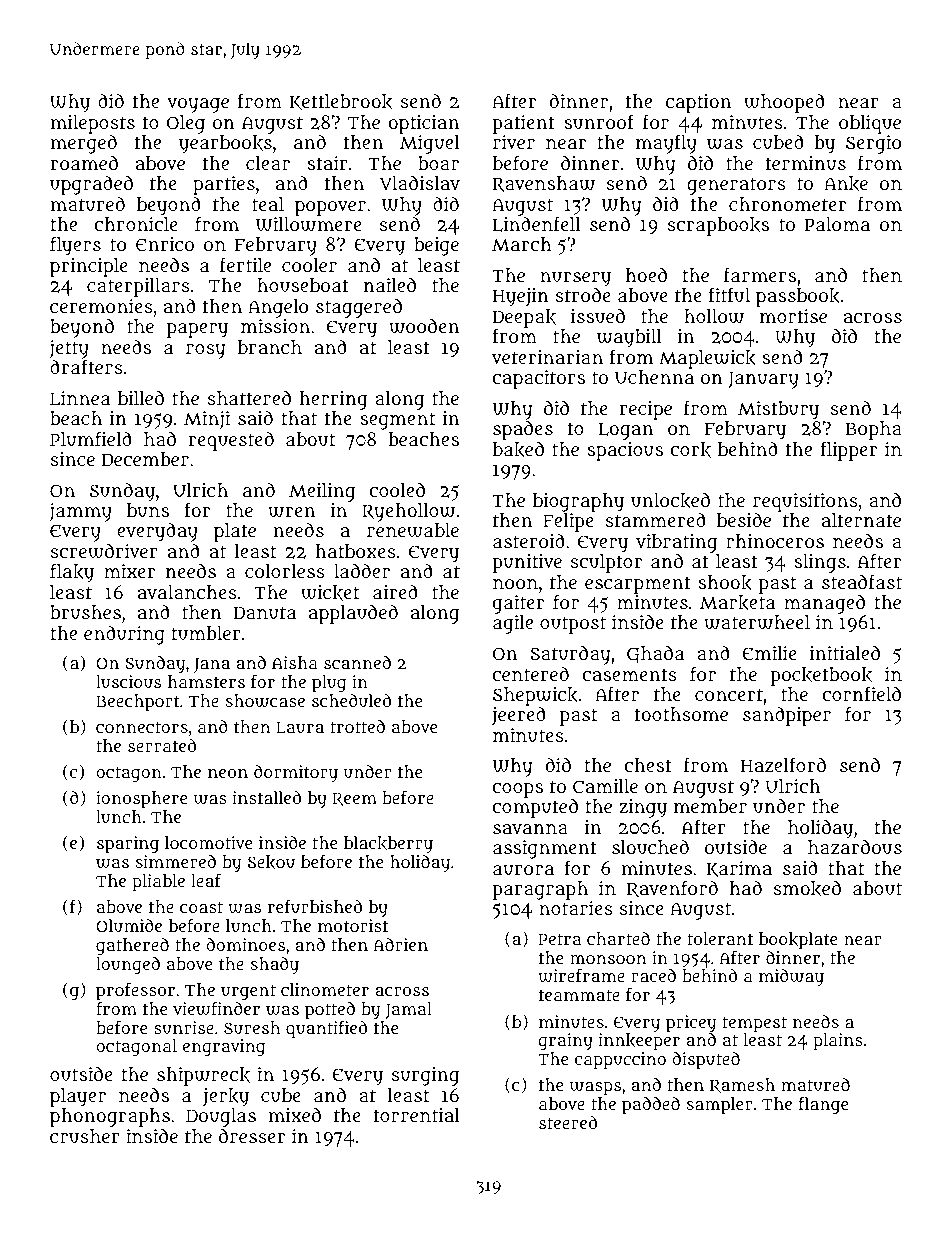 Image resolution: width=952 pixels, height=1233 pixels. I want to click on whooped, so click(784, 103).
